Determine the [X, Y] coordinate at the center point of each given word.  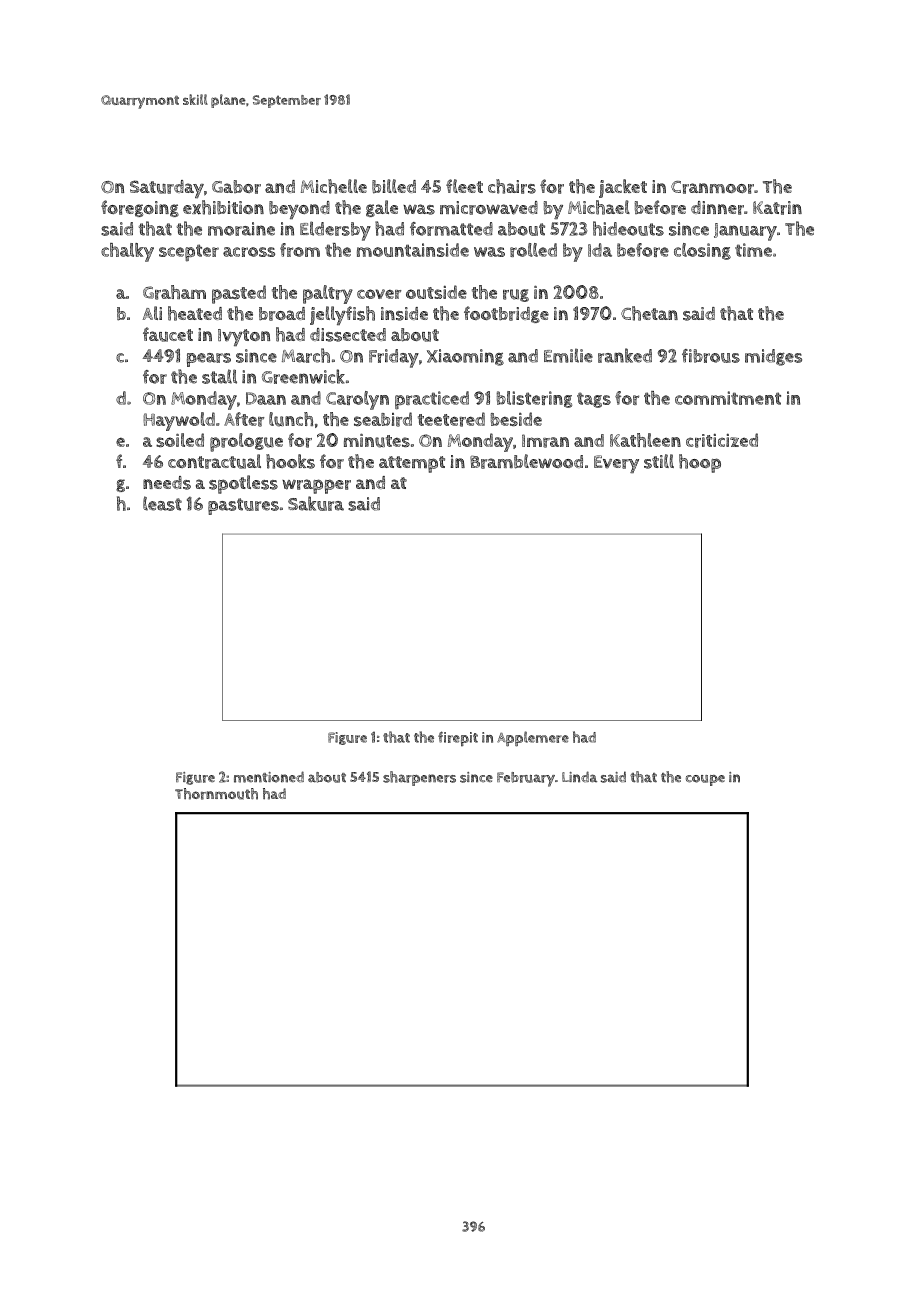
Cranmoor [712, 187]
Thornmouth [216, 794]
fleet [464, 186]
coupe [705, 780]
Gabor [236, 187]
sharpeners [419, 778]
